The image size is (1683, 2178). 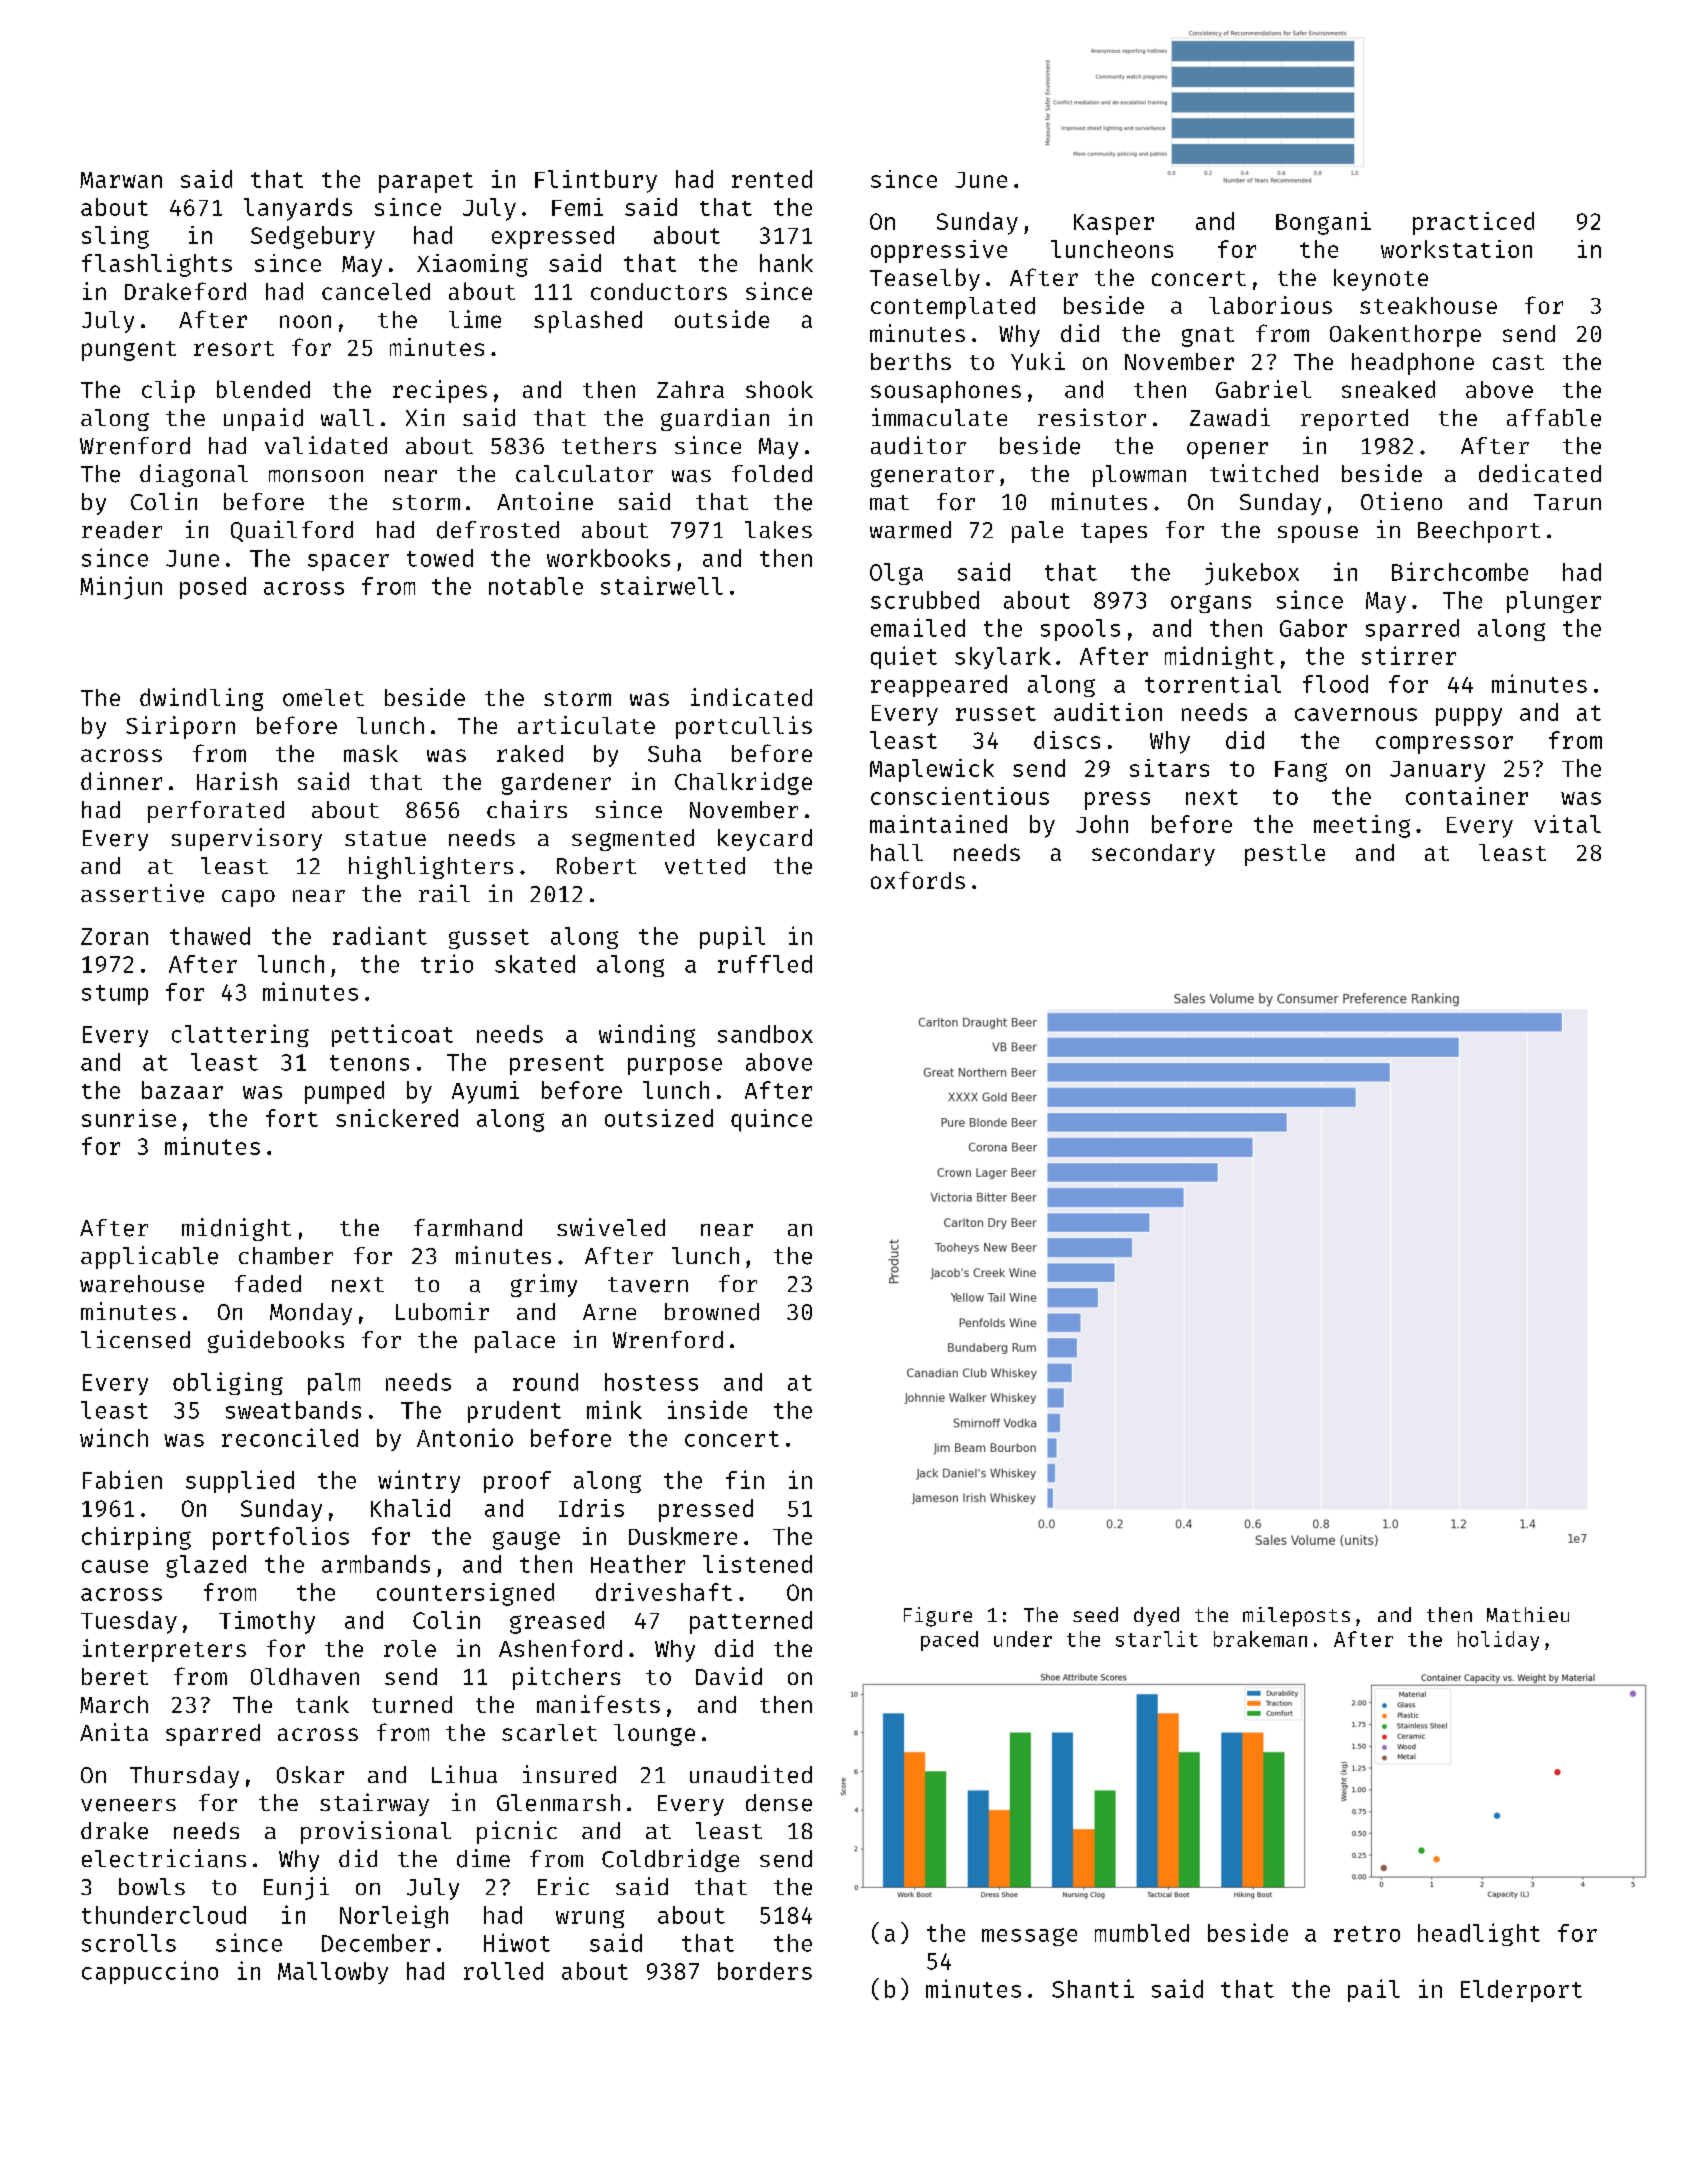 I want to click on thawed, so click(x=210, y=936).
